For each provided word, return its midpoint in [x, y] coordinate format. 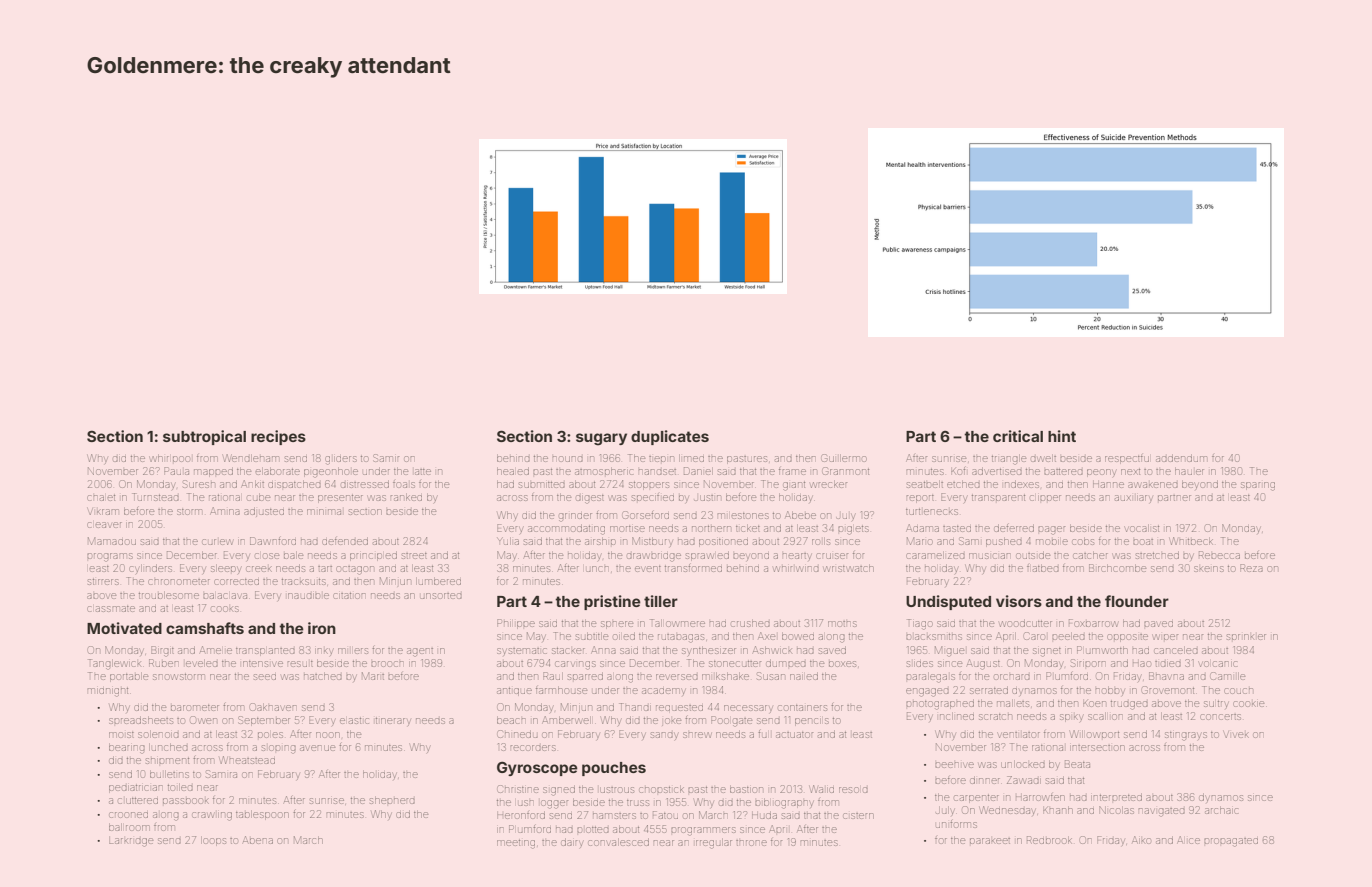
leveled [202, 663]
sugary [601, 439]
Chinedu [517, 734]
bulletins [169, 774]
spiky [1071, 718]
